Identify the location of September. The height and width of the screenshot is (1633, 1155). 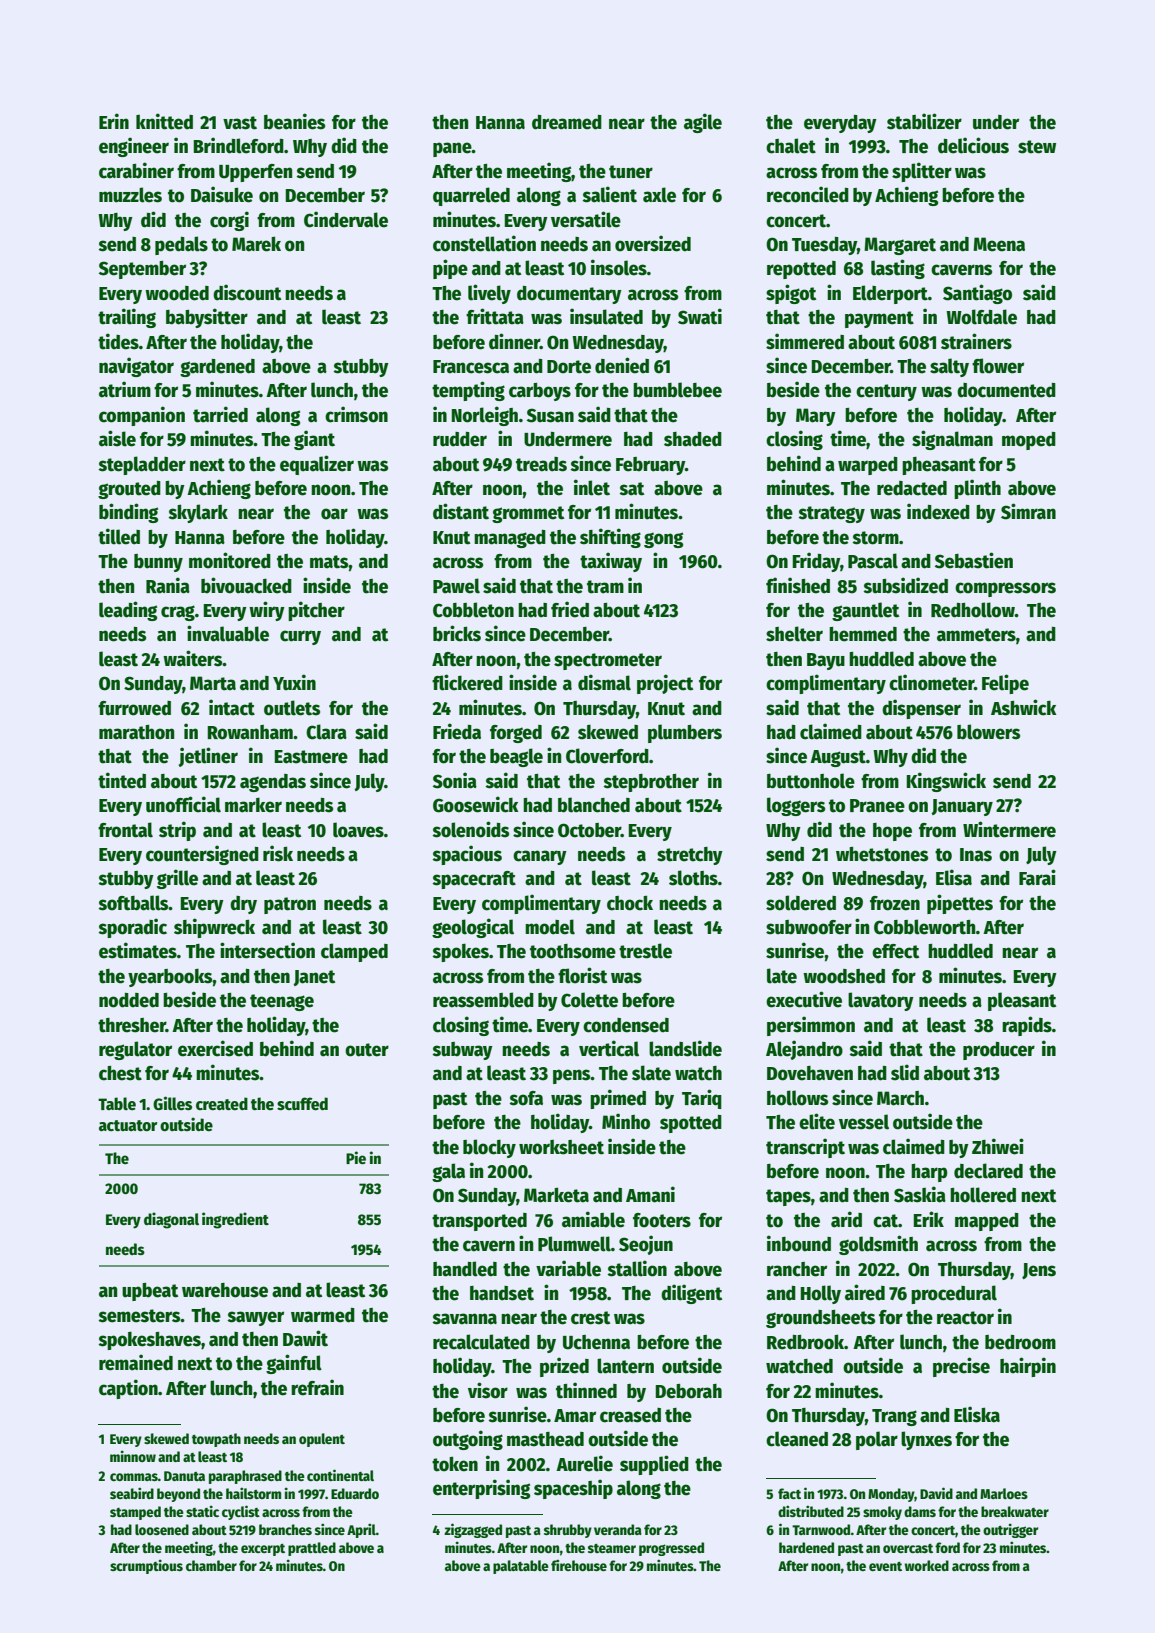
(142, 270).
